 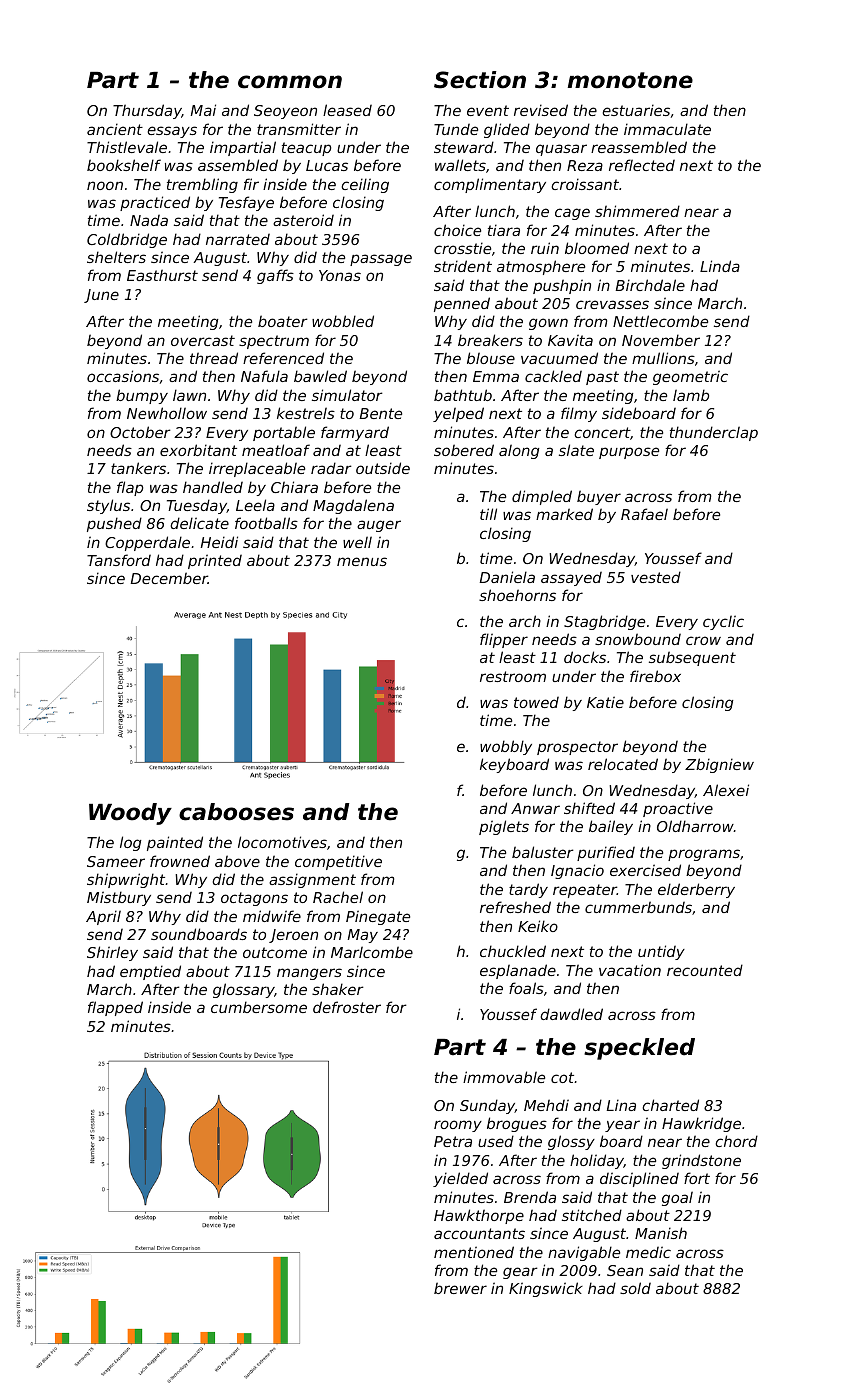 What do you see at coordinates (720, 266) in the screenshot?
I see `Linda` at bounding box center [720, 266].
